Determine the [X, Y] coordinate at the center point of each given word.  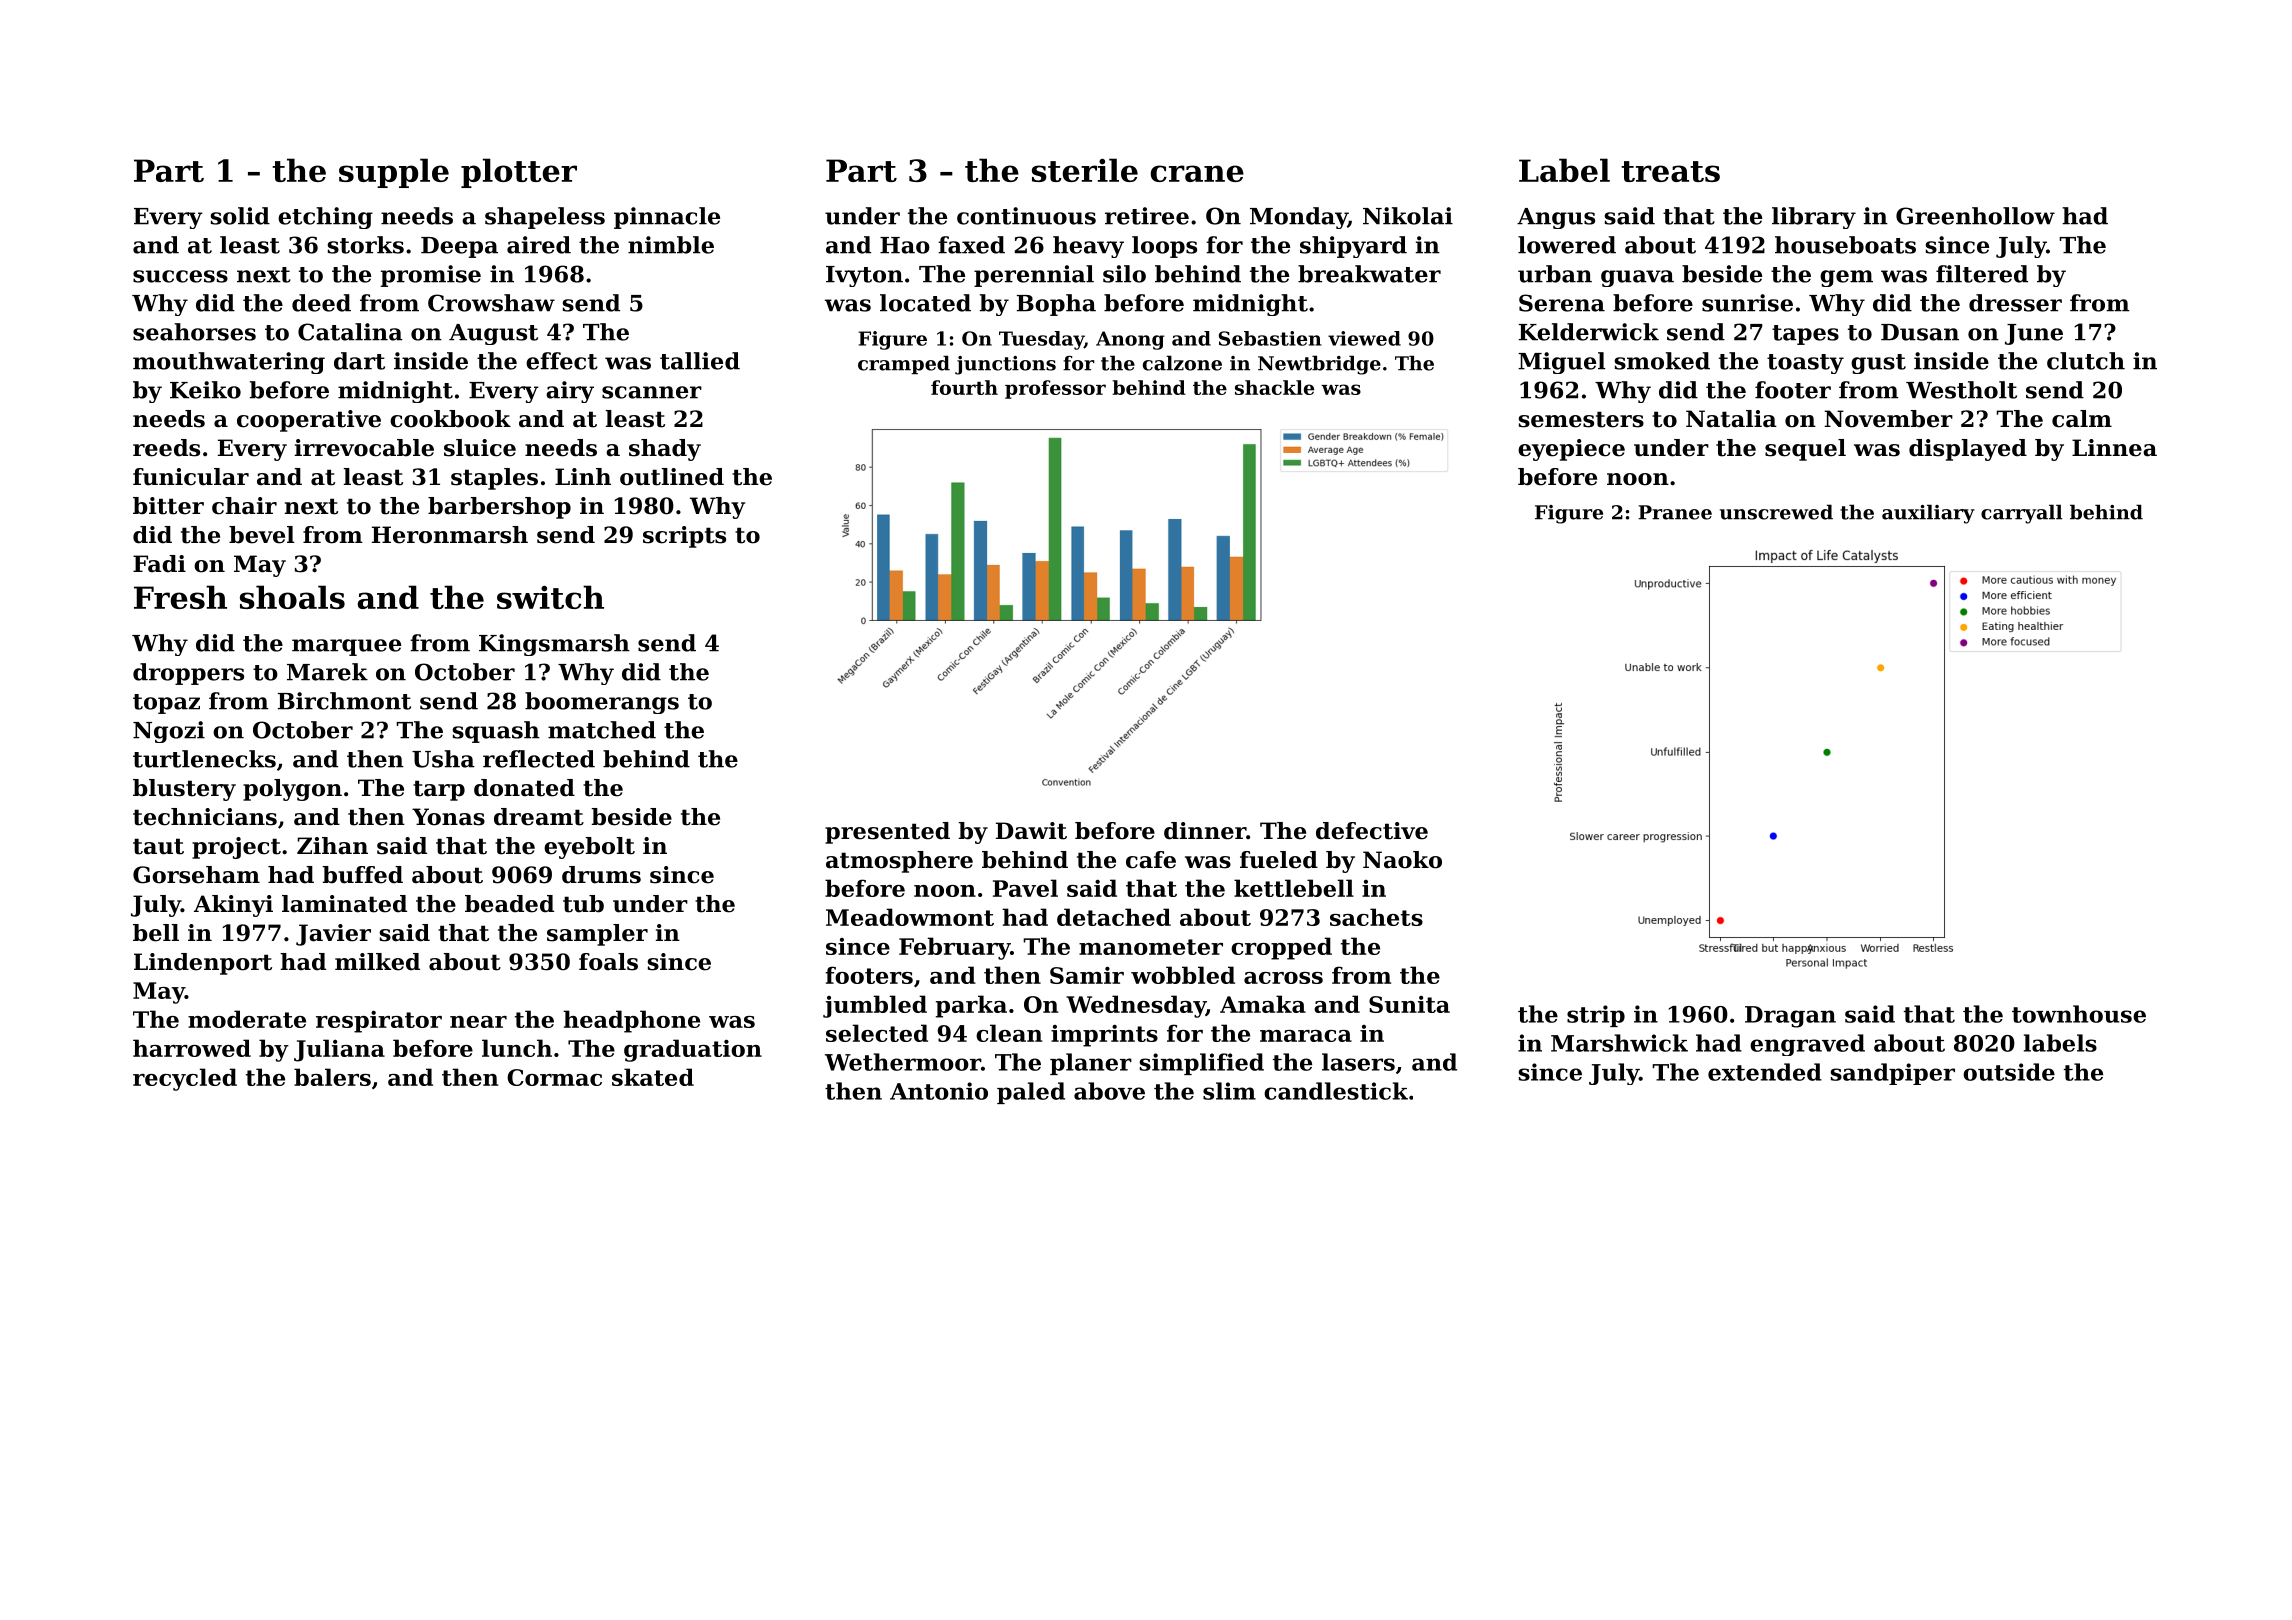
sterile [1085, 170]
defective [1372, 831]
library [1814, 218]
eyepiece [1571, 450]
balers [332, 1077]
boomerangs [602, 703]
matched [602, 730]
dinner [1205, 831]
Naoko [1402, 860]
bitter [168, 506]
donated [524, 788]
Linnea [2114, 448]
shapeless [545, 218]
